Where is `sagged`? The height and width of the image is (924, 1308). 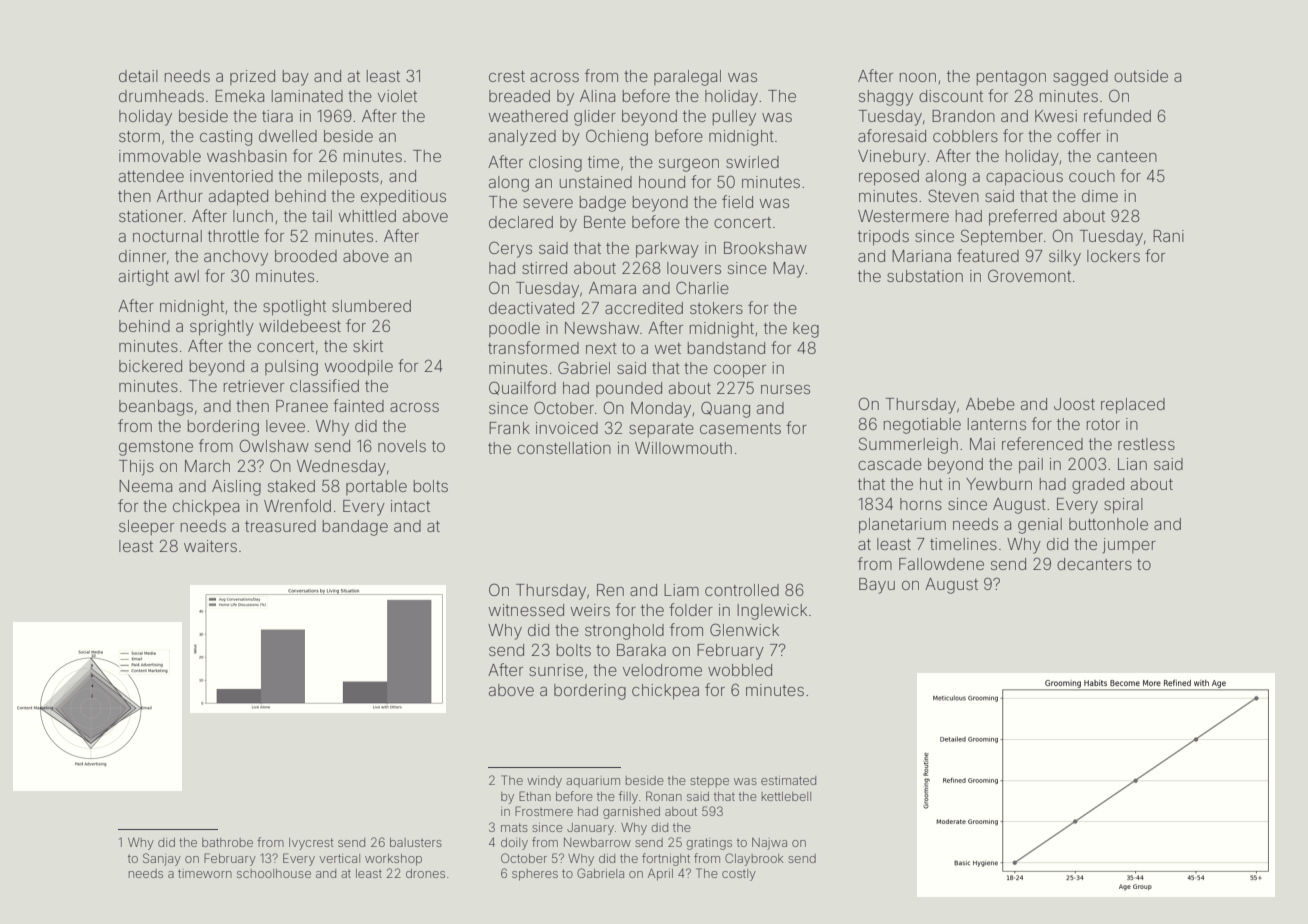 sagged is located at coordinates (1080, 78).
